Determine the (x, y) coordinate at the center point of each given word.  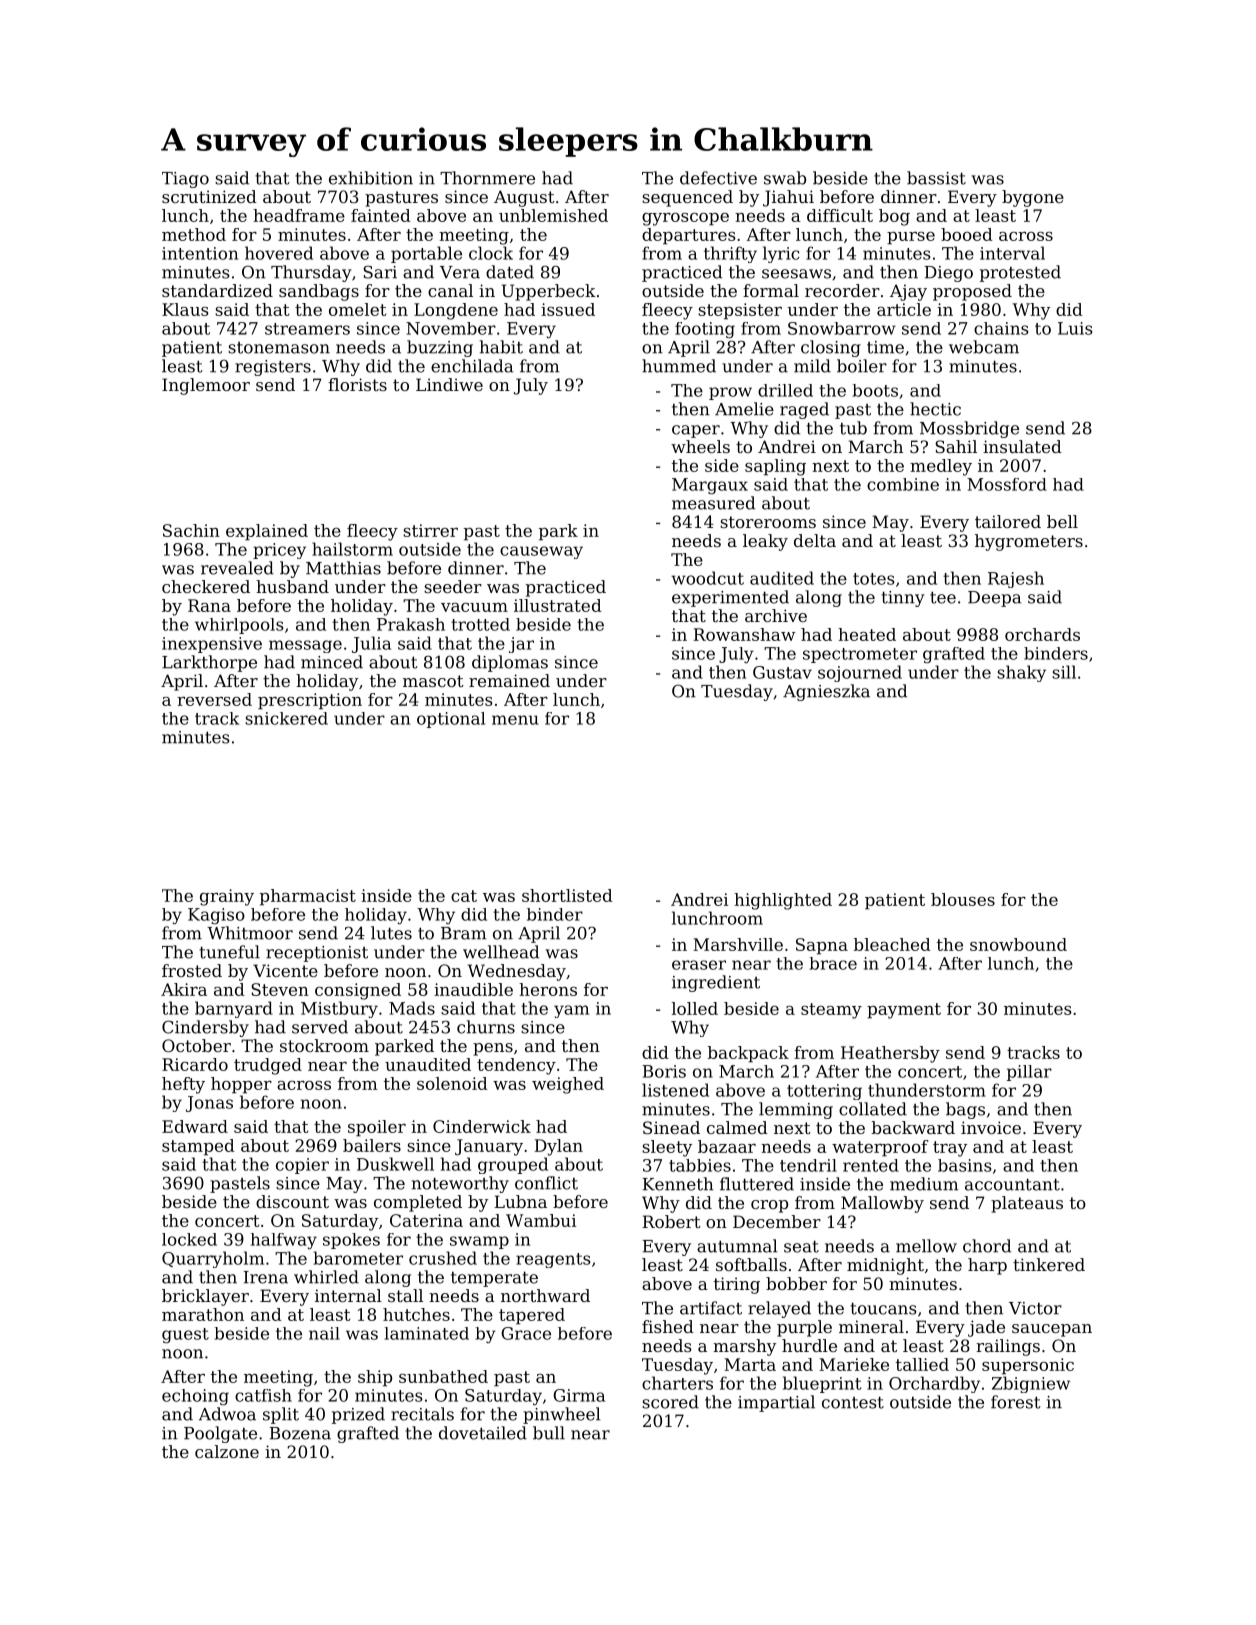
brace (833, 963)
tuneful (229, 952)
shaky (1021, 673)
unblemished (553, 215)
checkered (206, 586)
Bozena (300, 1433)
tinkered (1049, 1264)
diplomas (510, 663)
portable (426, 254)
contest (853, 1402)
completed (418, 1203)
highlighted (783, 901)
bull (549, 1433)
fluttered (757, 1184)
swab (785, 178)
